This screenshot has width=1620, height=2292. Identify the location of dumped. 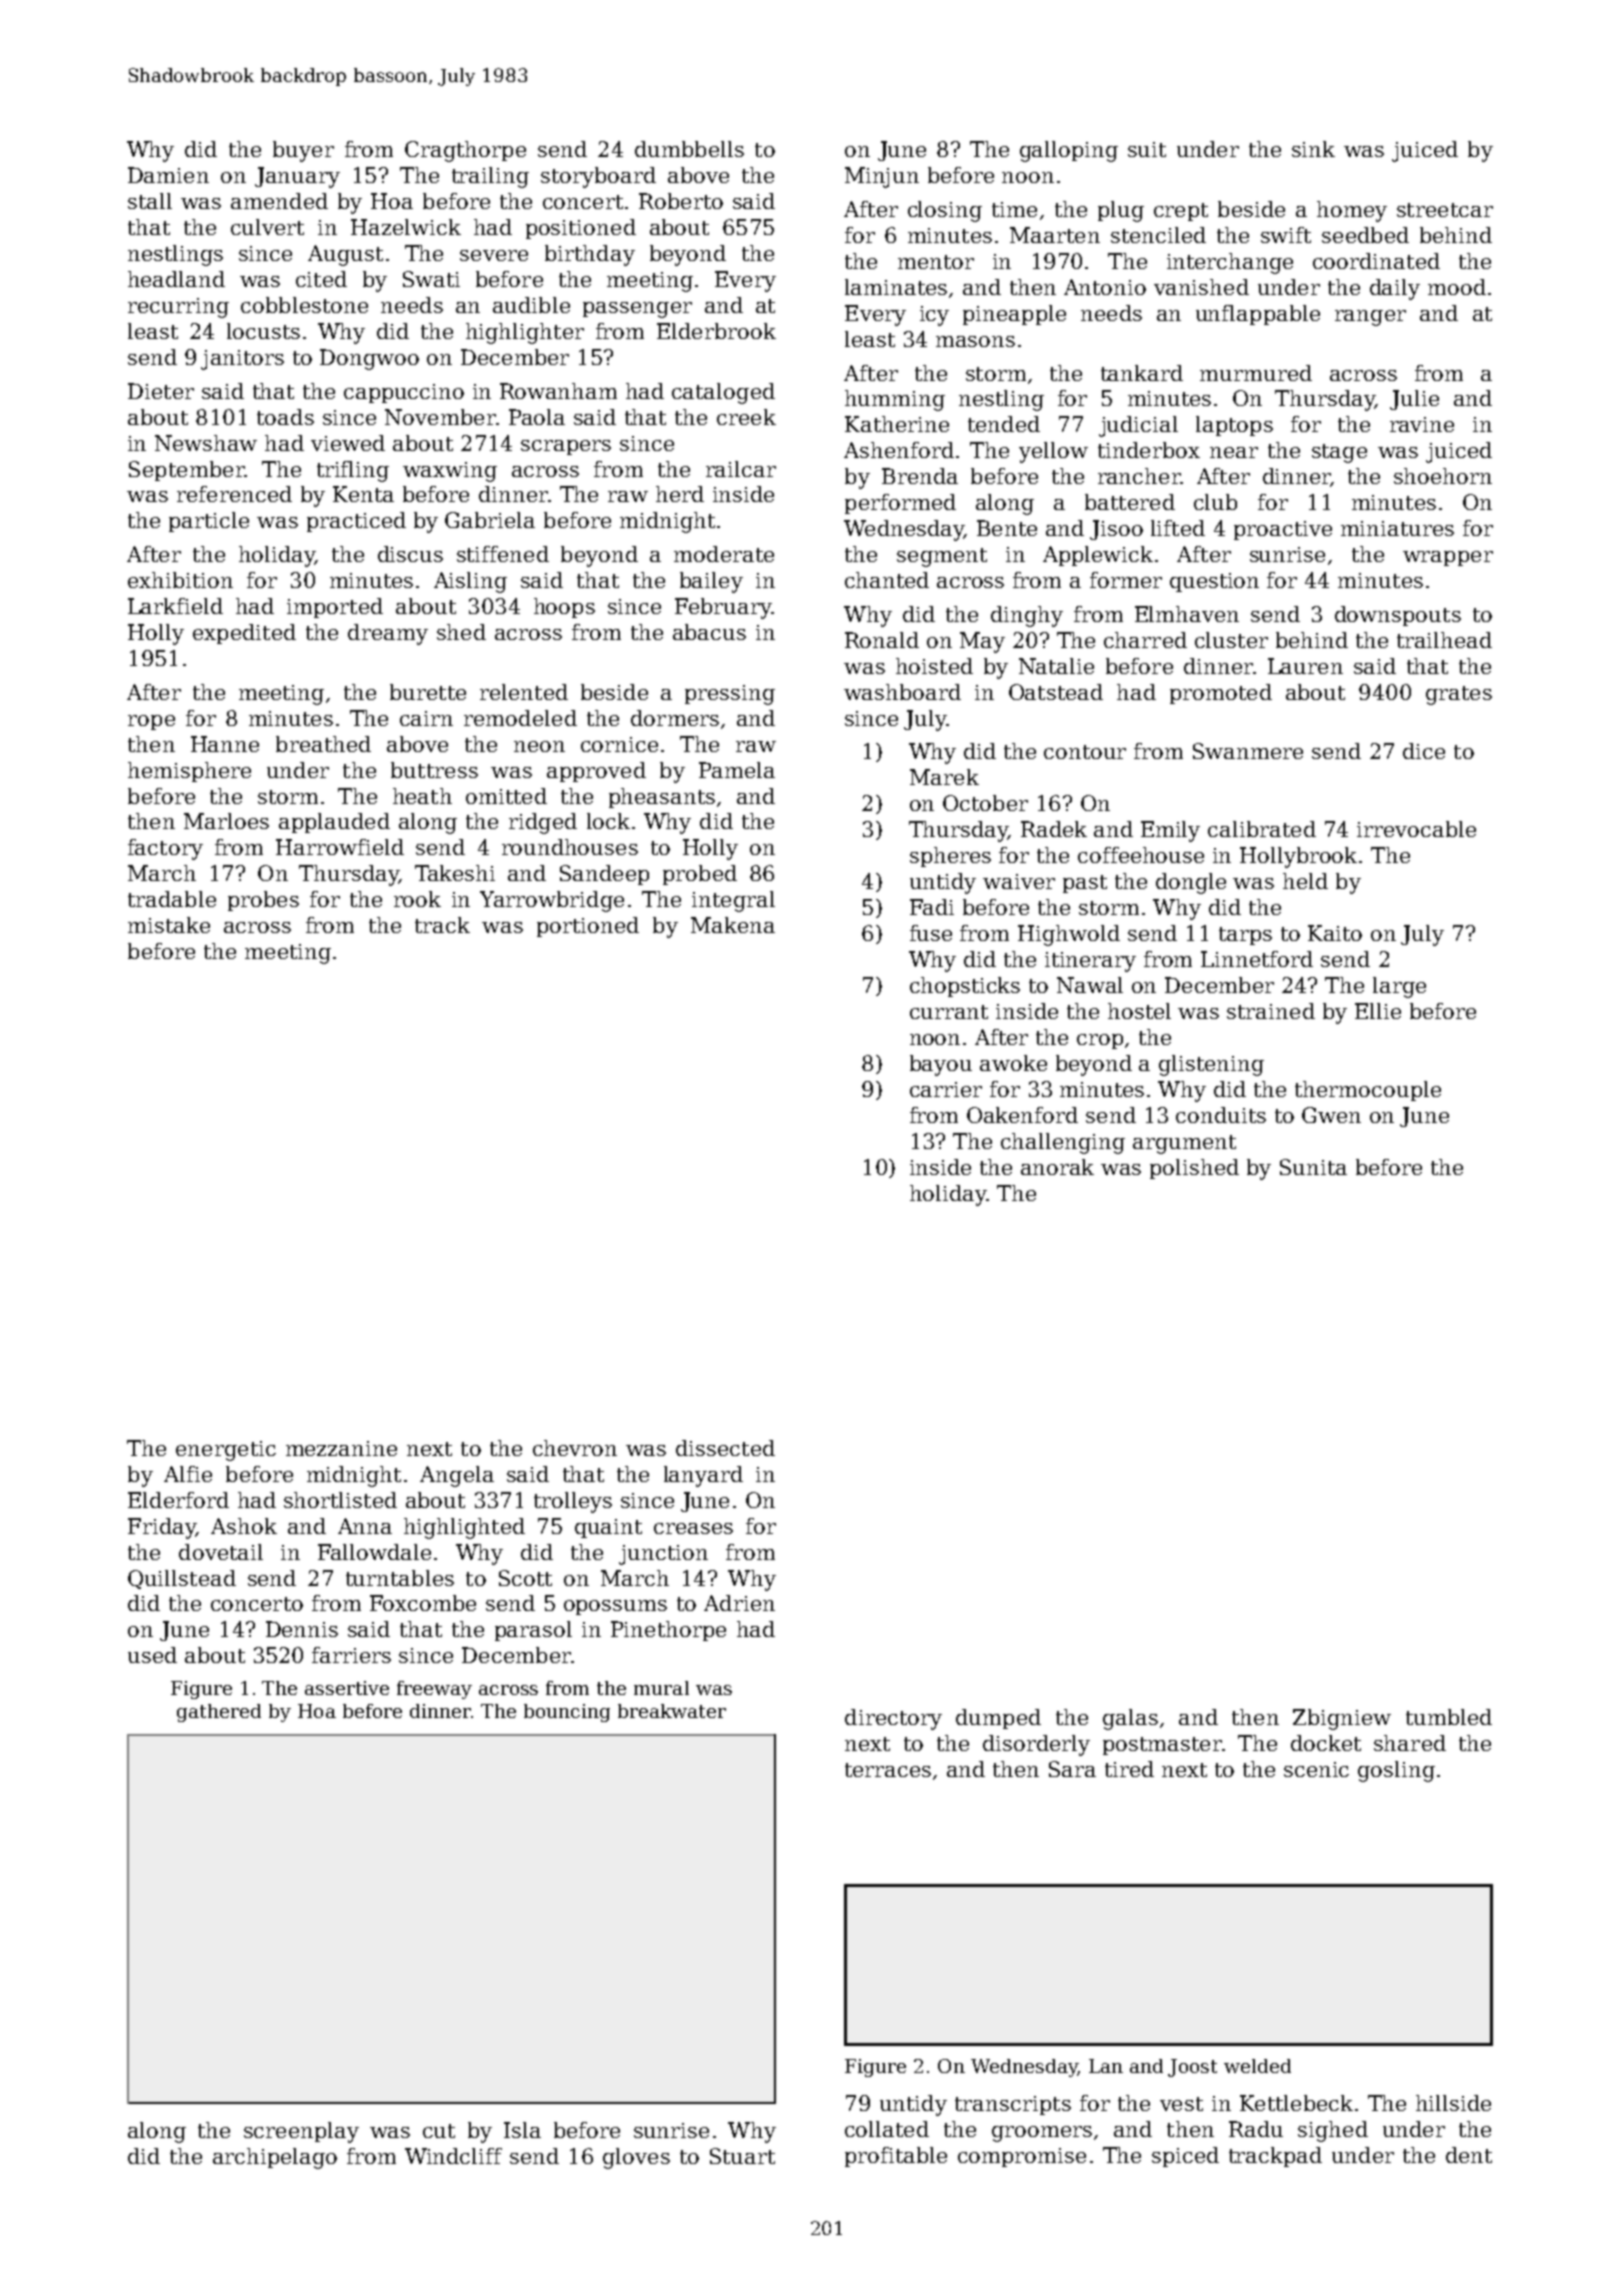
(998, 1719).
